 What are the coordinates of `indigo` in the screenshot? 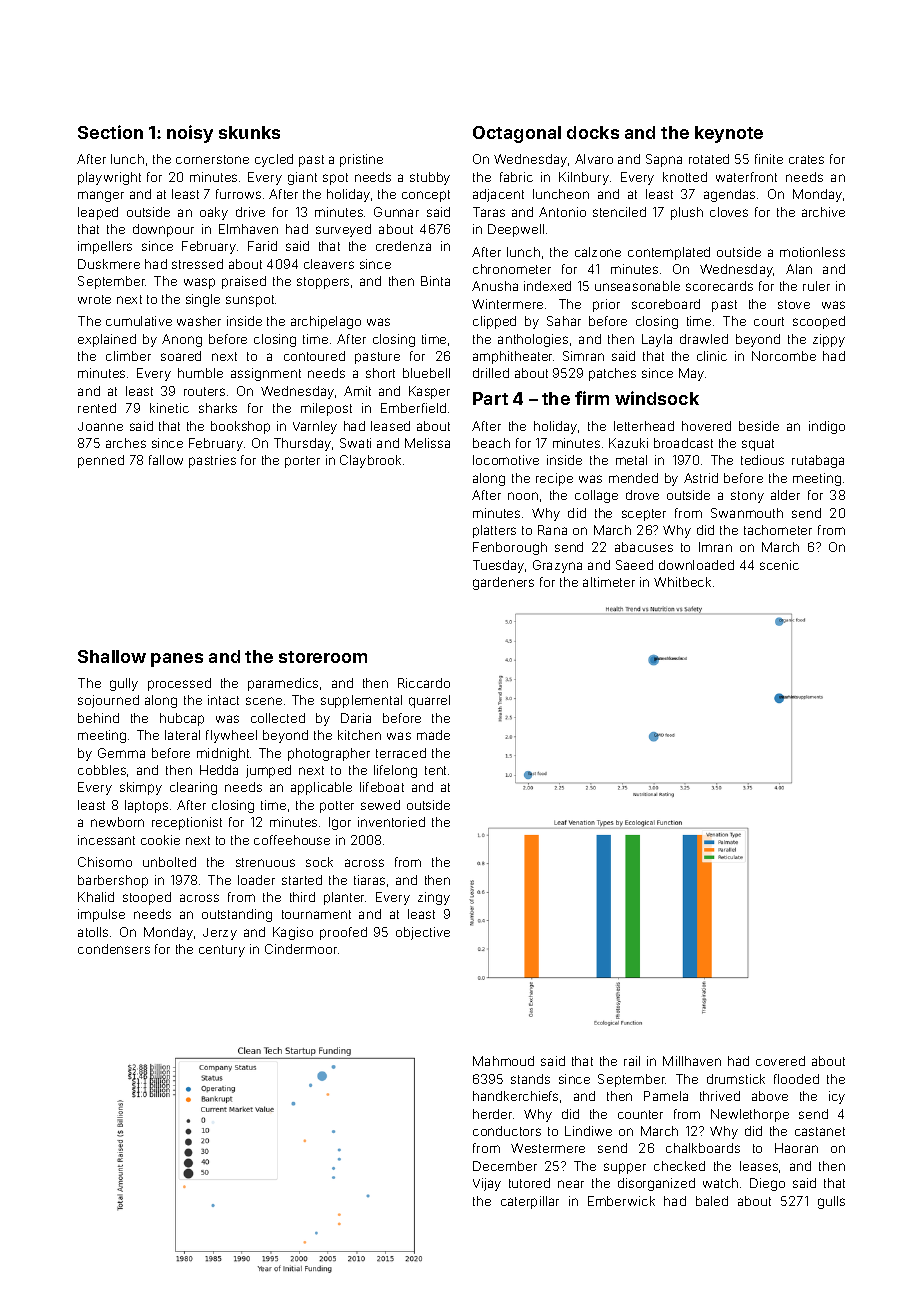 It's located at (827, 427).
